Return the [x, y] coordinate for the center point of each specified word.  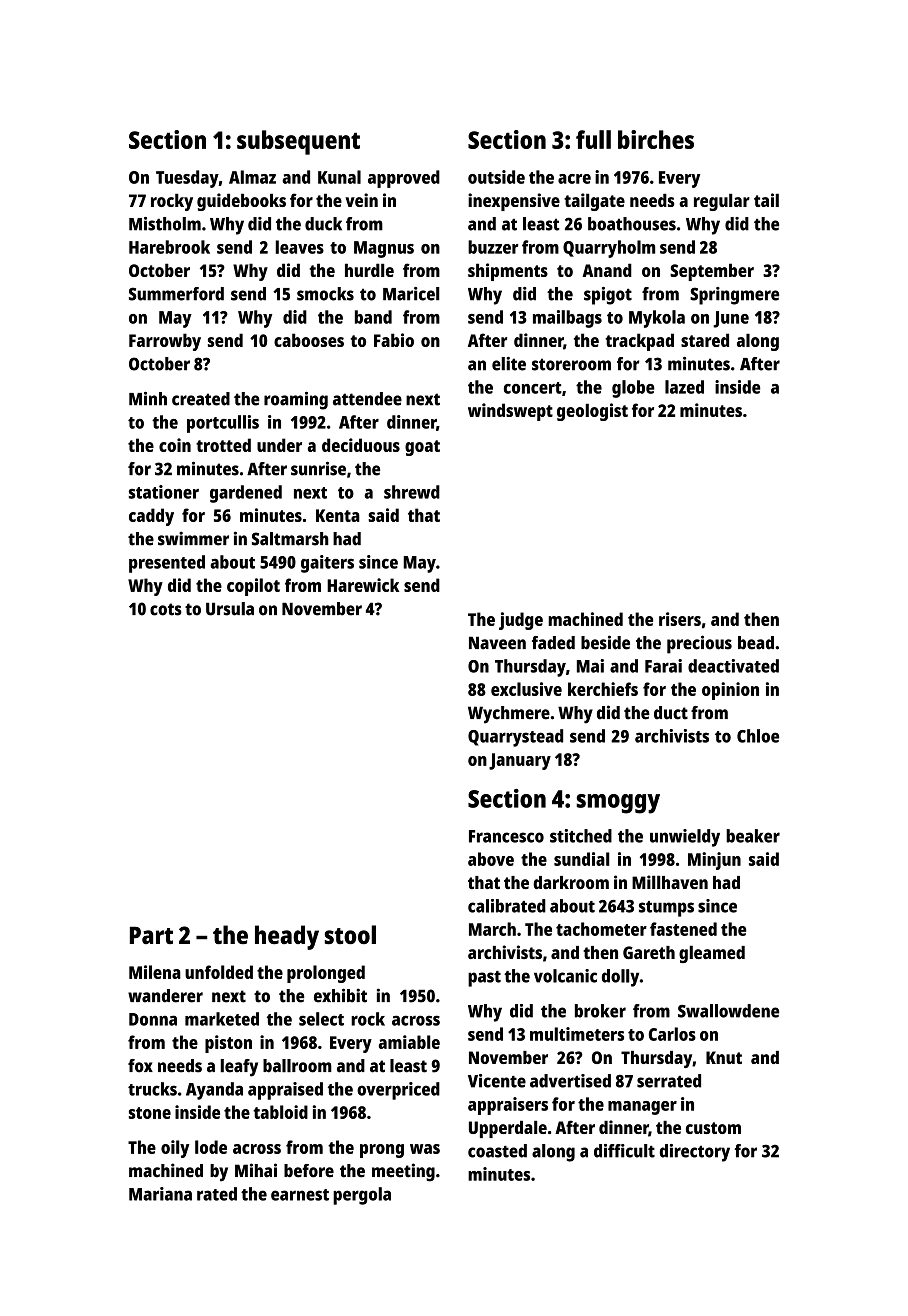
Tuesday [187, 179]
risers [680, 619]
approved [404, 179]
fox [140, 1066]
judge [521, 621]
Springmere [734, 296]
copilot [253, 587]
